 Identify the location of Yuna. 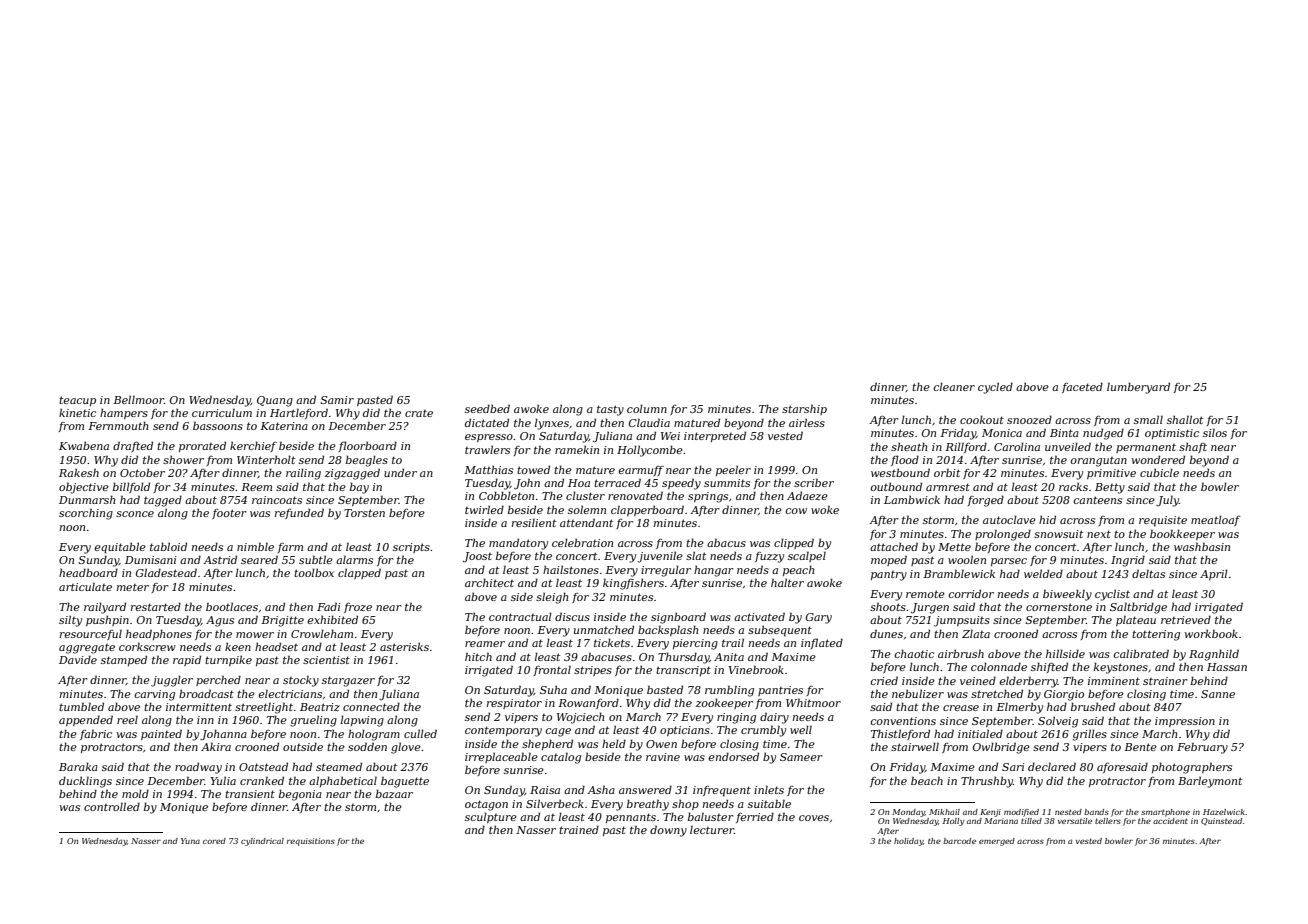
(190, 841).
